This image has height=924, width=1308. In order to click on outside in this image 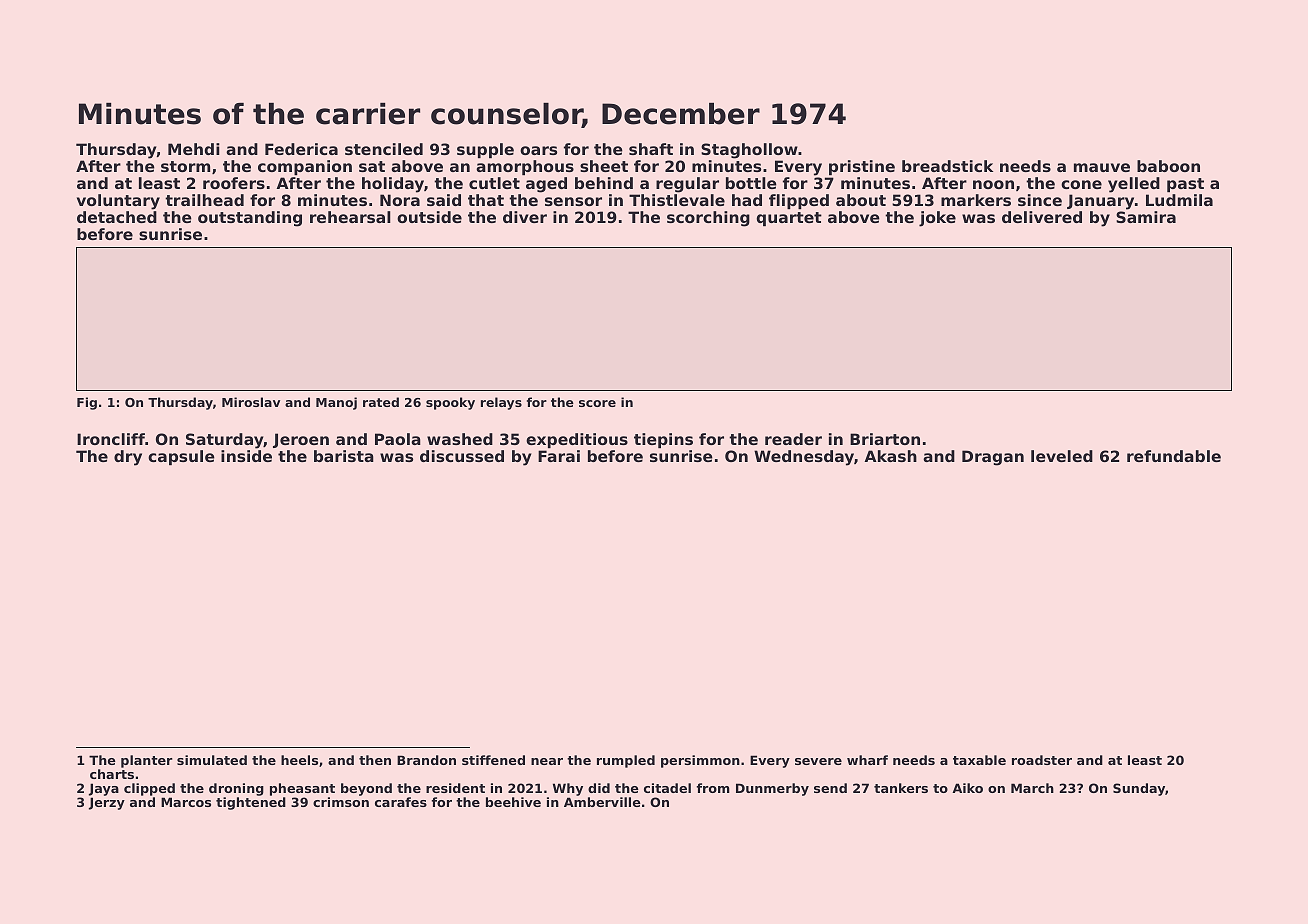, I will do `click(429, 217)`.
